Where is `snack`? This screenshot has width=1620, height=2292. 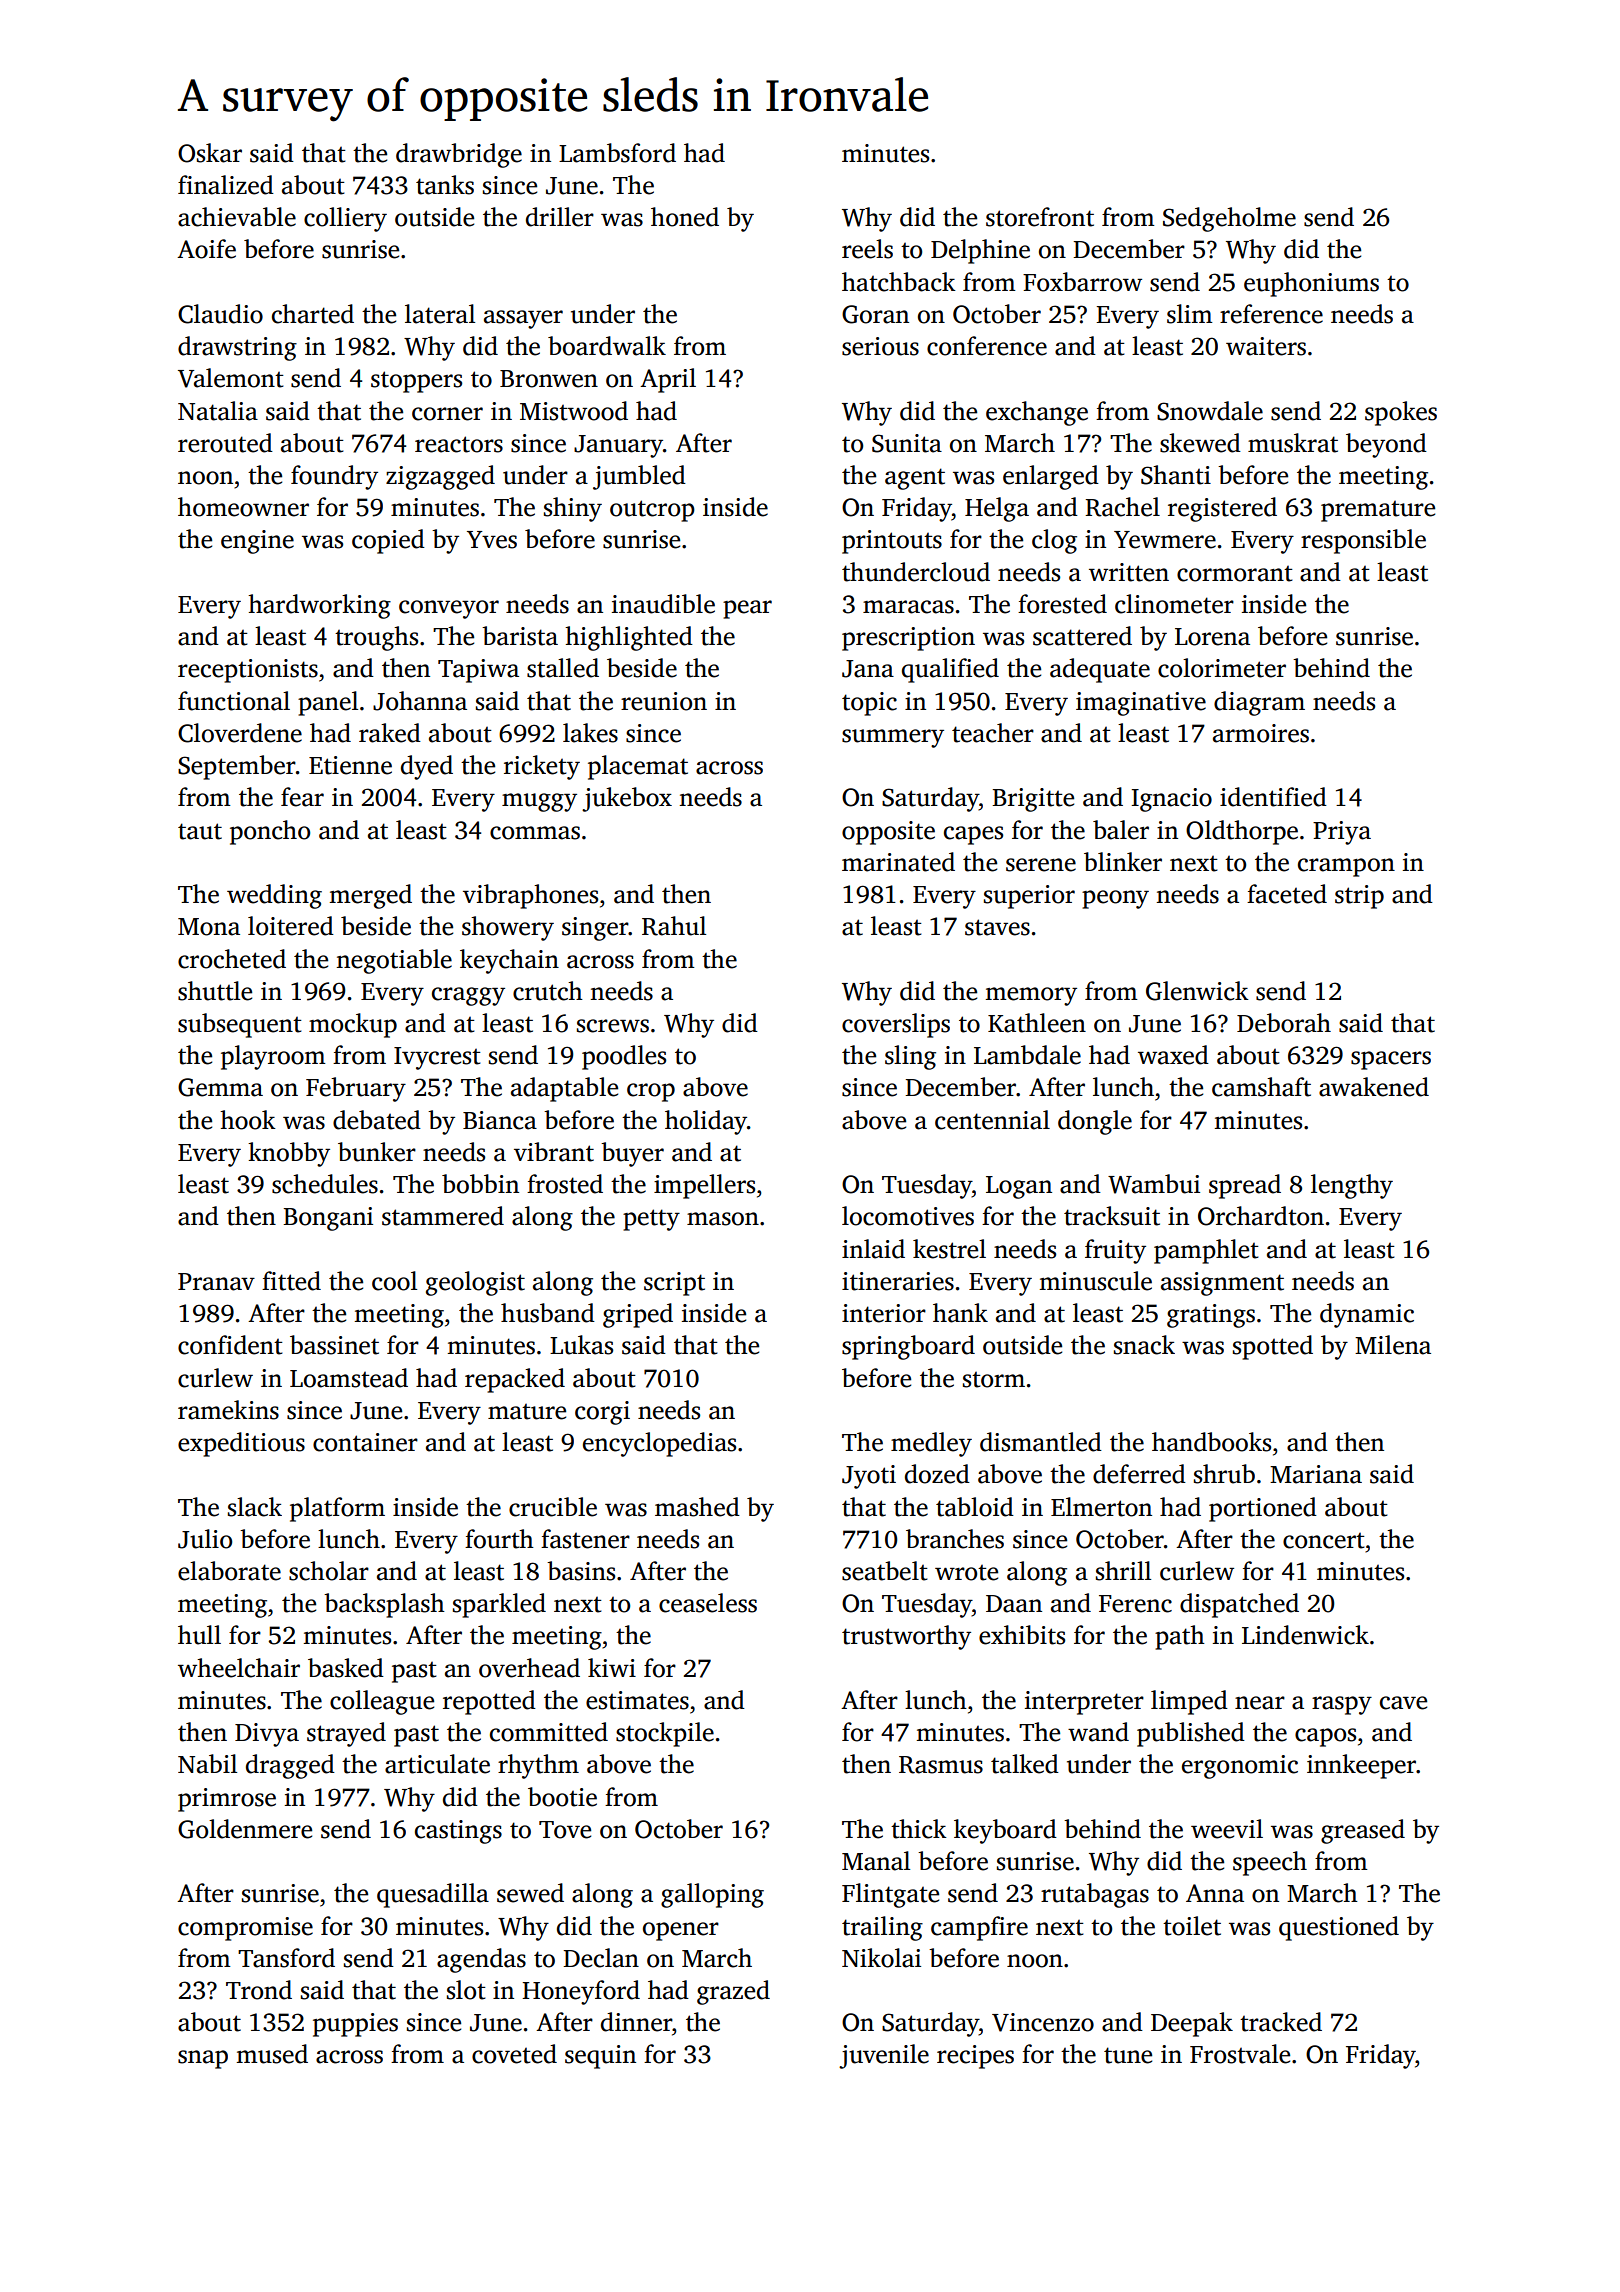 snack is located at coordinates (1144, 1345).
